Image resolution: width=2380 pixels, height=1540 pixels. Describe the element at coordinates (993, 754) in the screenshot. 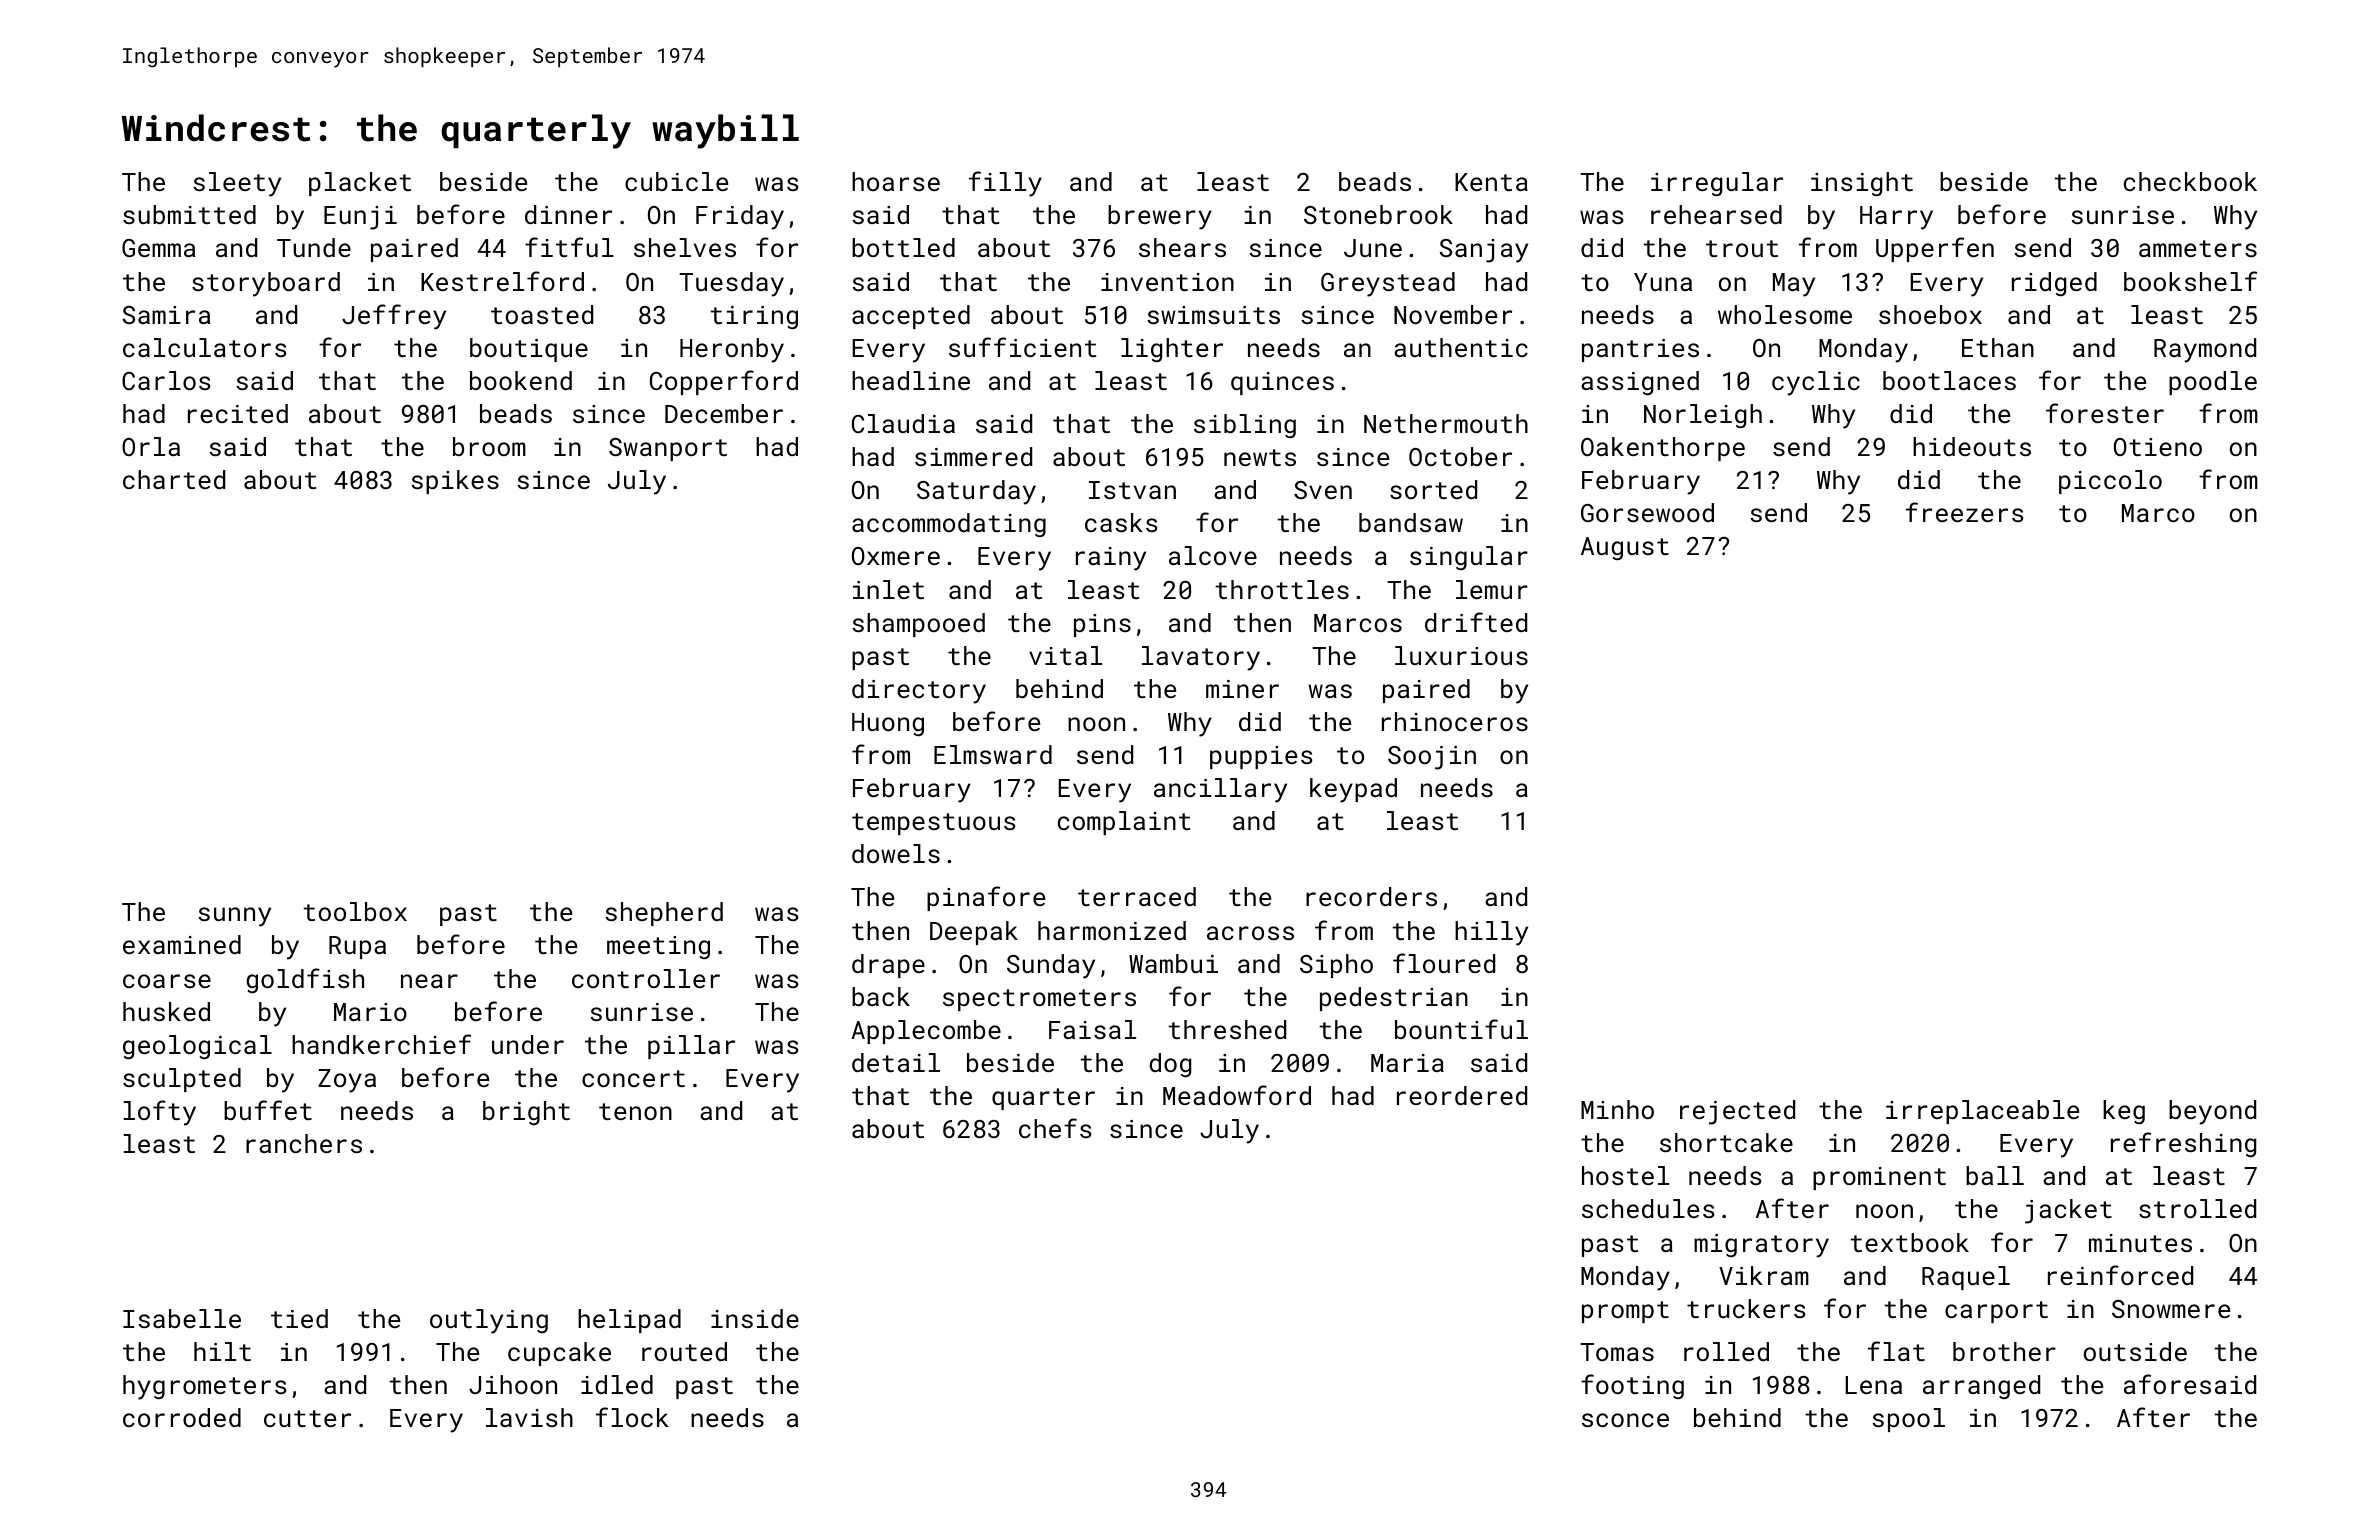

I see `Elmsward` at that location.
